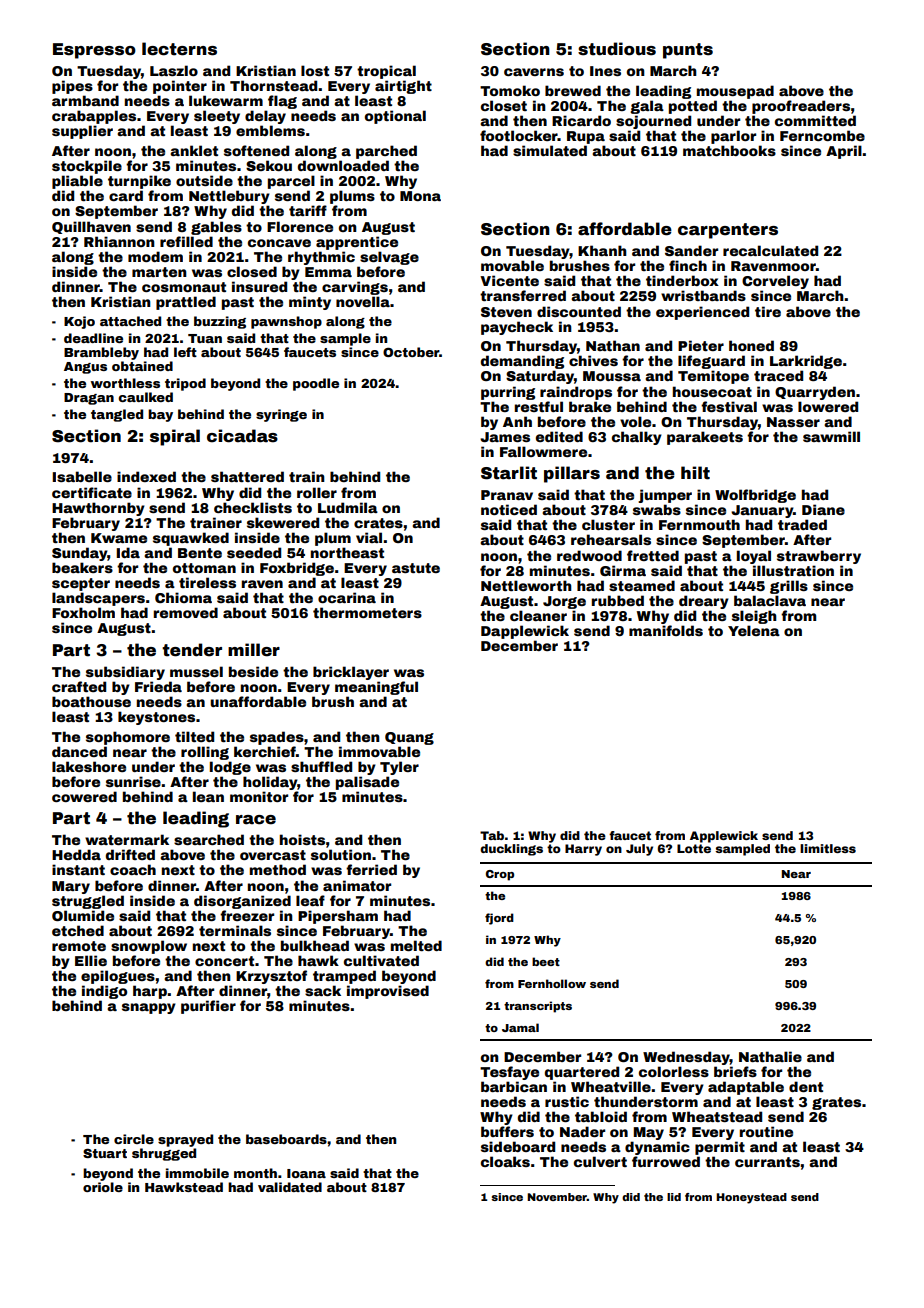  What do you see at coordinates (386, 72) in the page?
I see `tropical` at bounding box center [386, 72].
